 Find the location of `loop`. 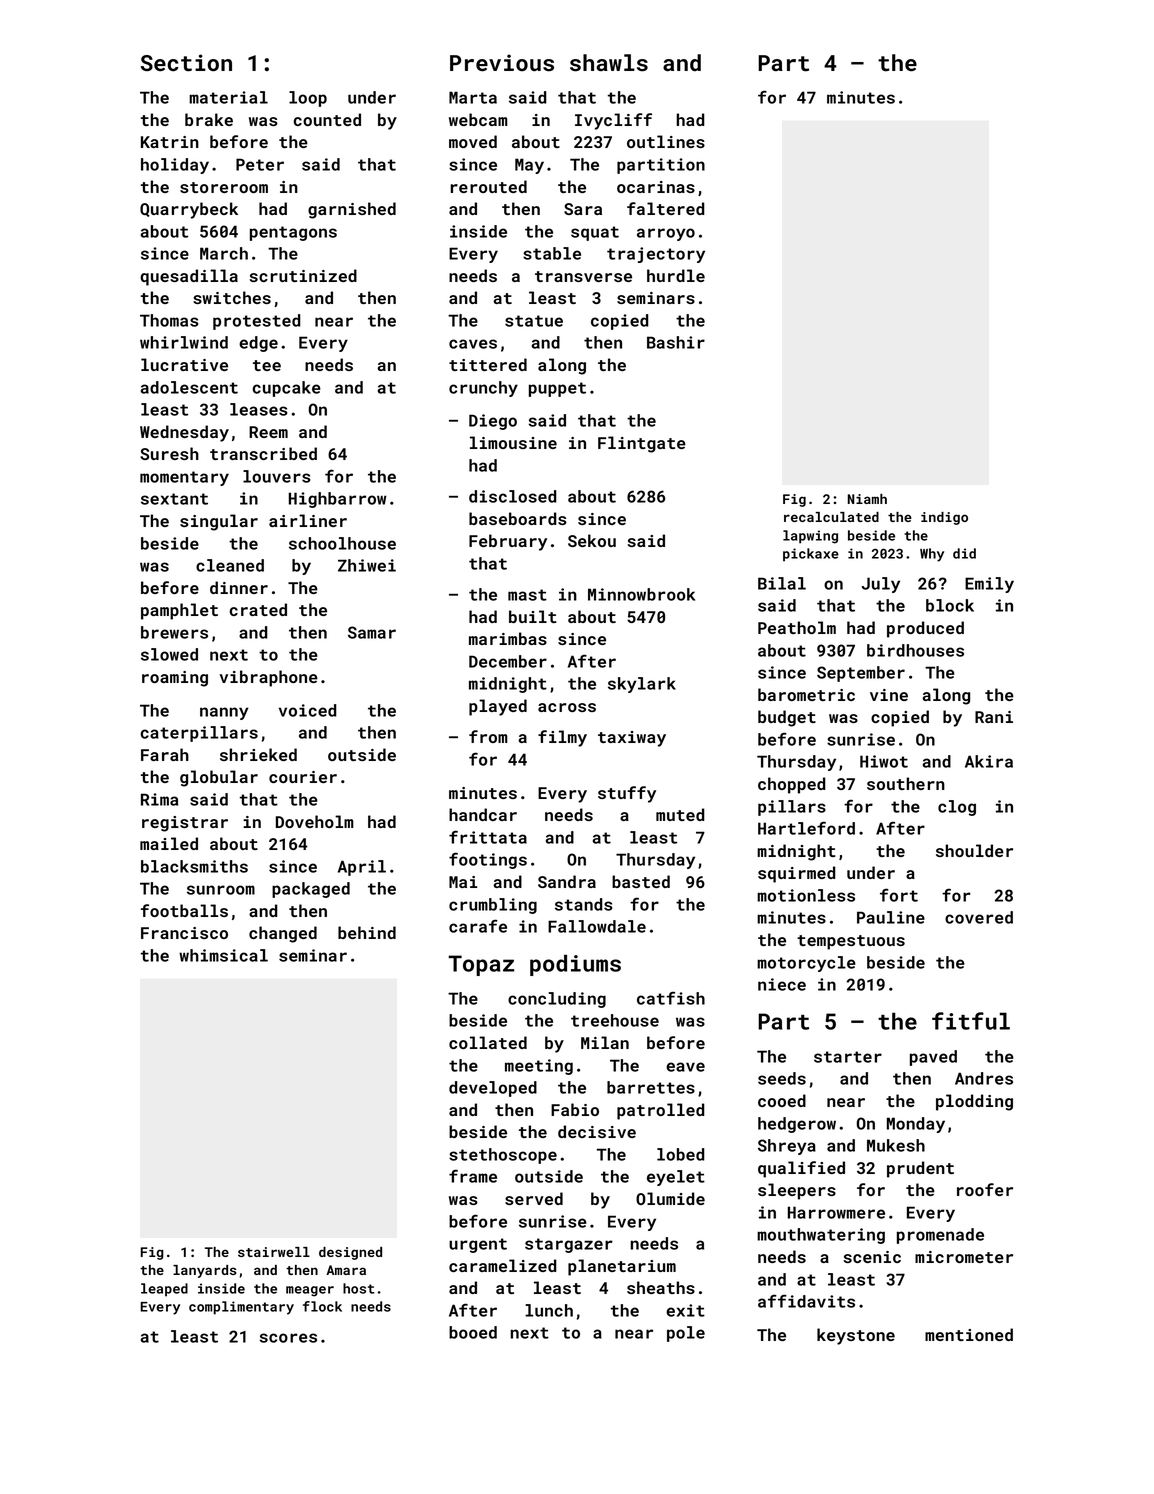

loop is located at coordinates (308, 99).
